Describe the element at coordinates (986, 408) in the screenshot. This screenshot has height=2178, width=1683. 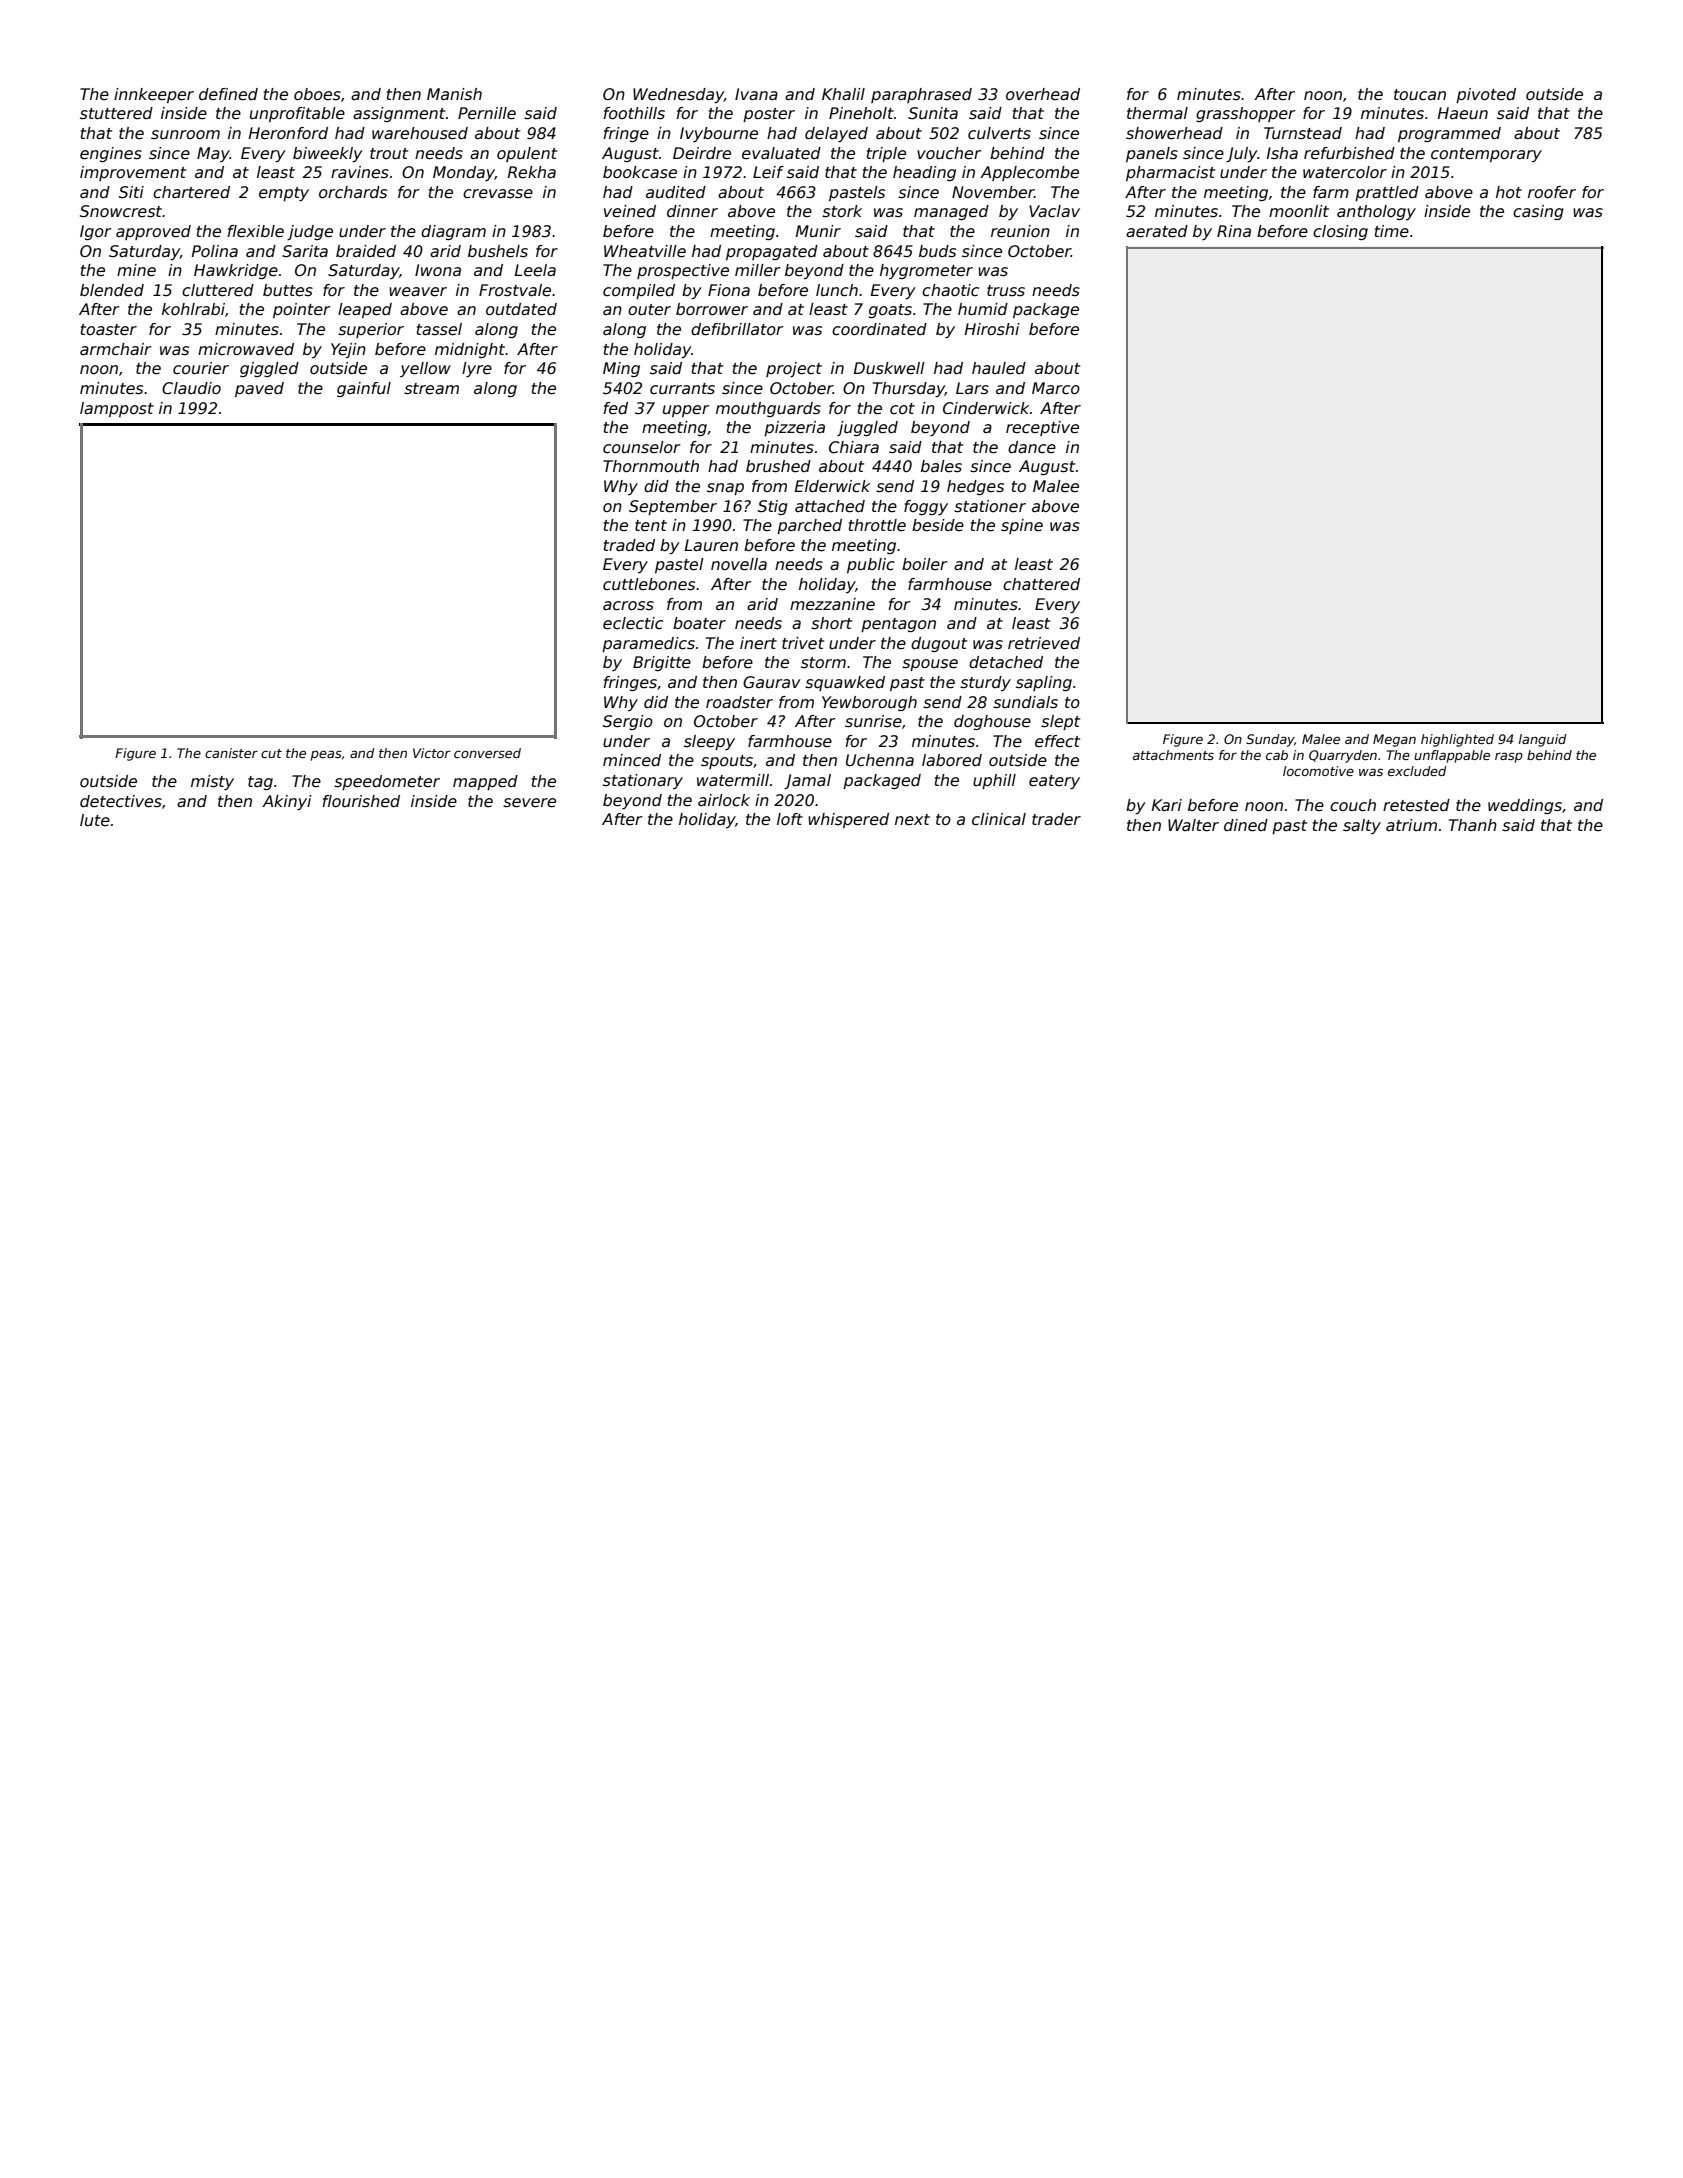
I see `Cinderwick` at that location.
